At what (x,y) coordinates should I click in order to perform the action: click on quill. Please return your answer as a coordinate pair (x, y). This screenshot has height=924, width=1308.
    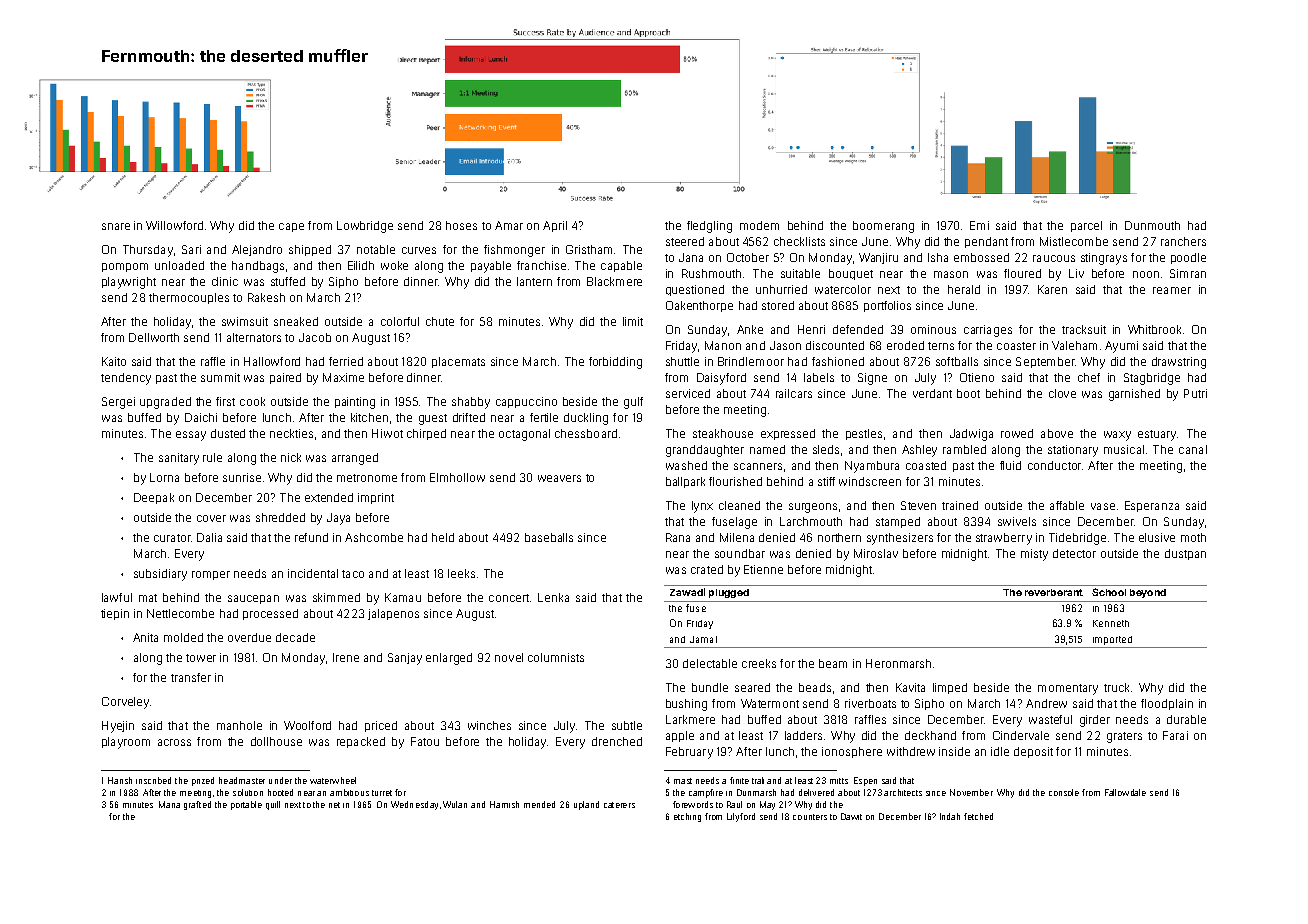
    Looking at the image, I should click on (273, 805).
